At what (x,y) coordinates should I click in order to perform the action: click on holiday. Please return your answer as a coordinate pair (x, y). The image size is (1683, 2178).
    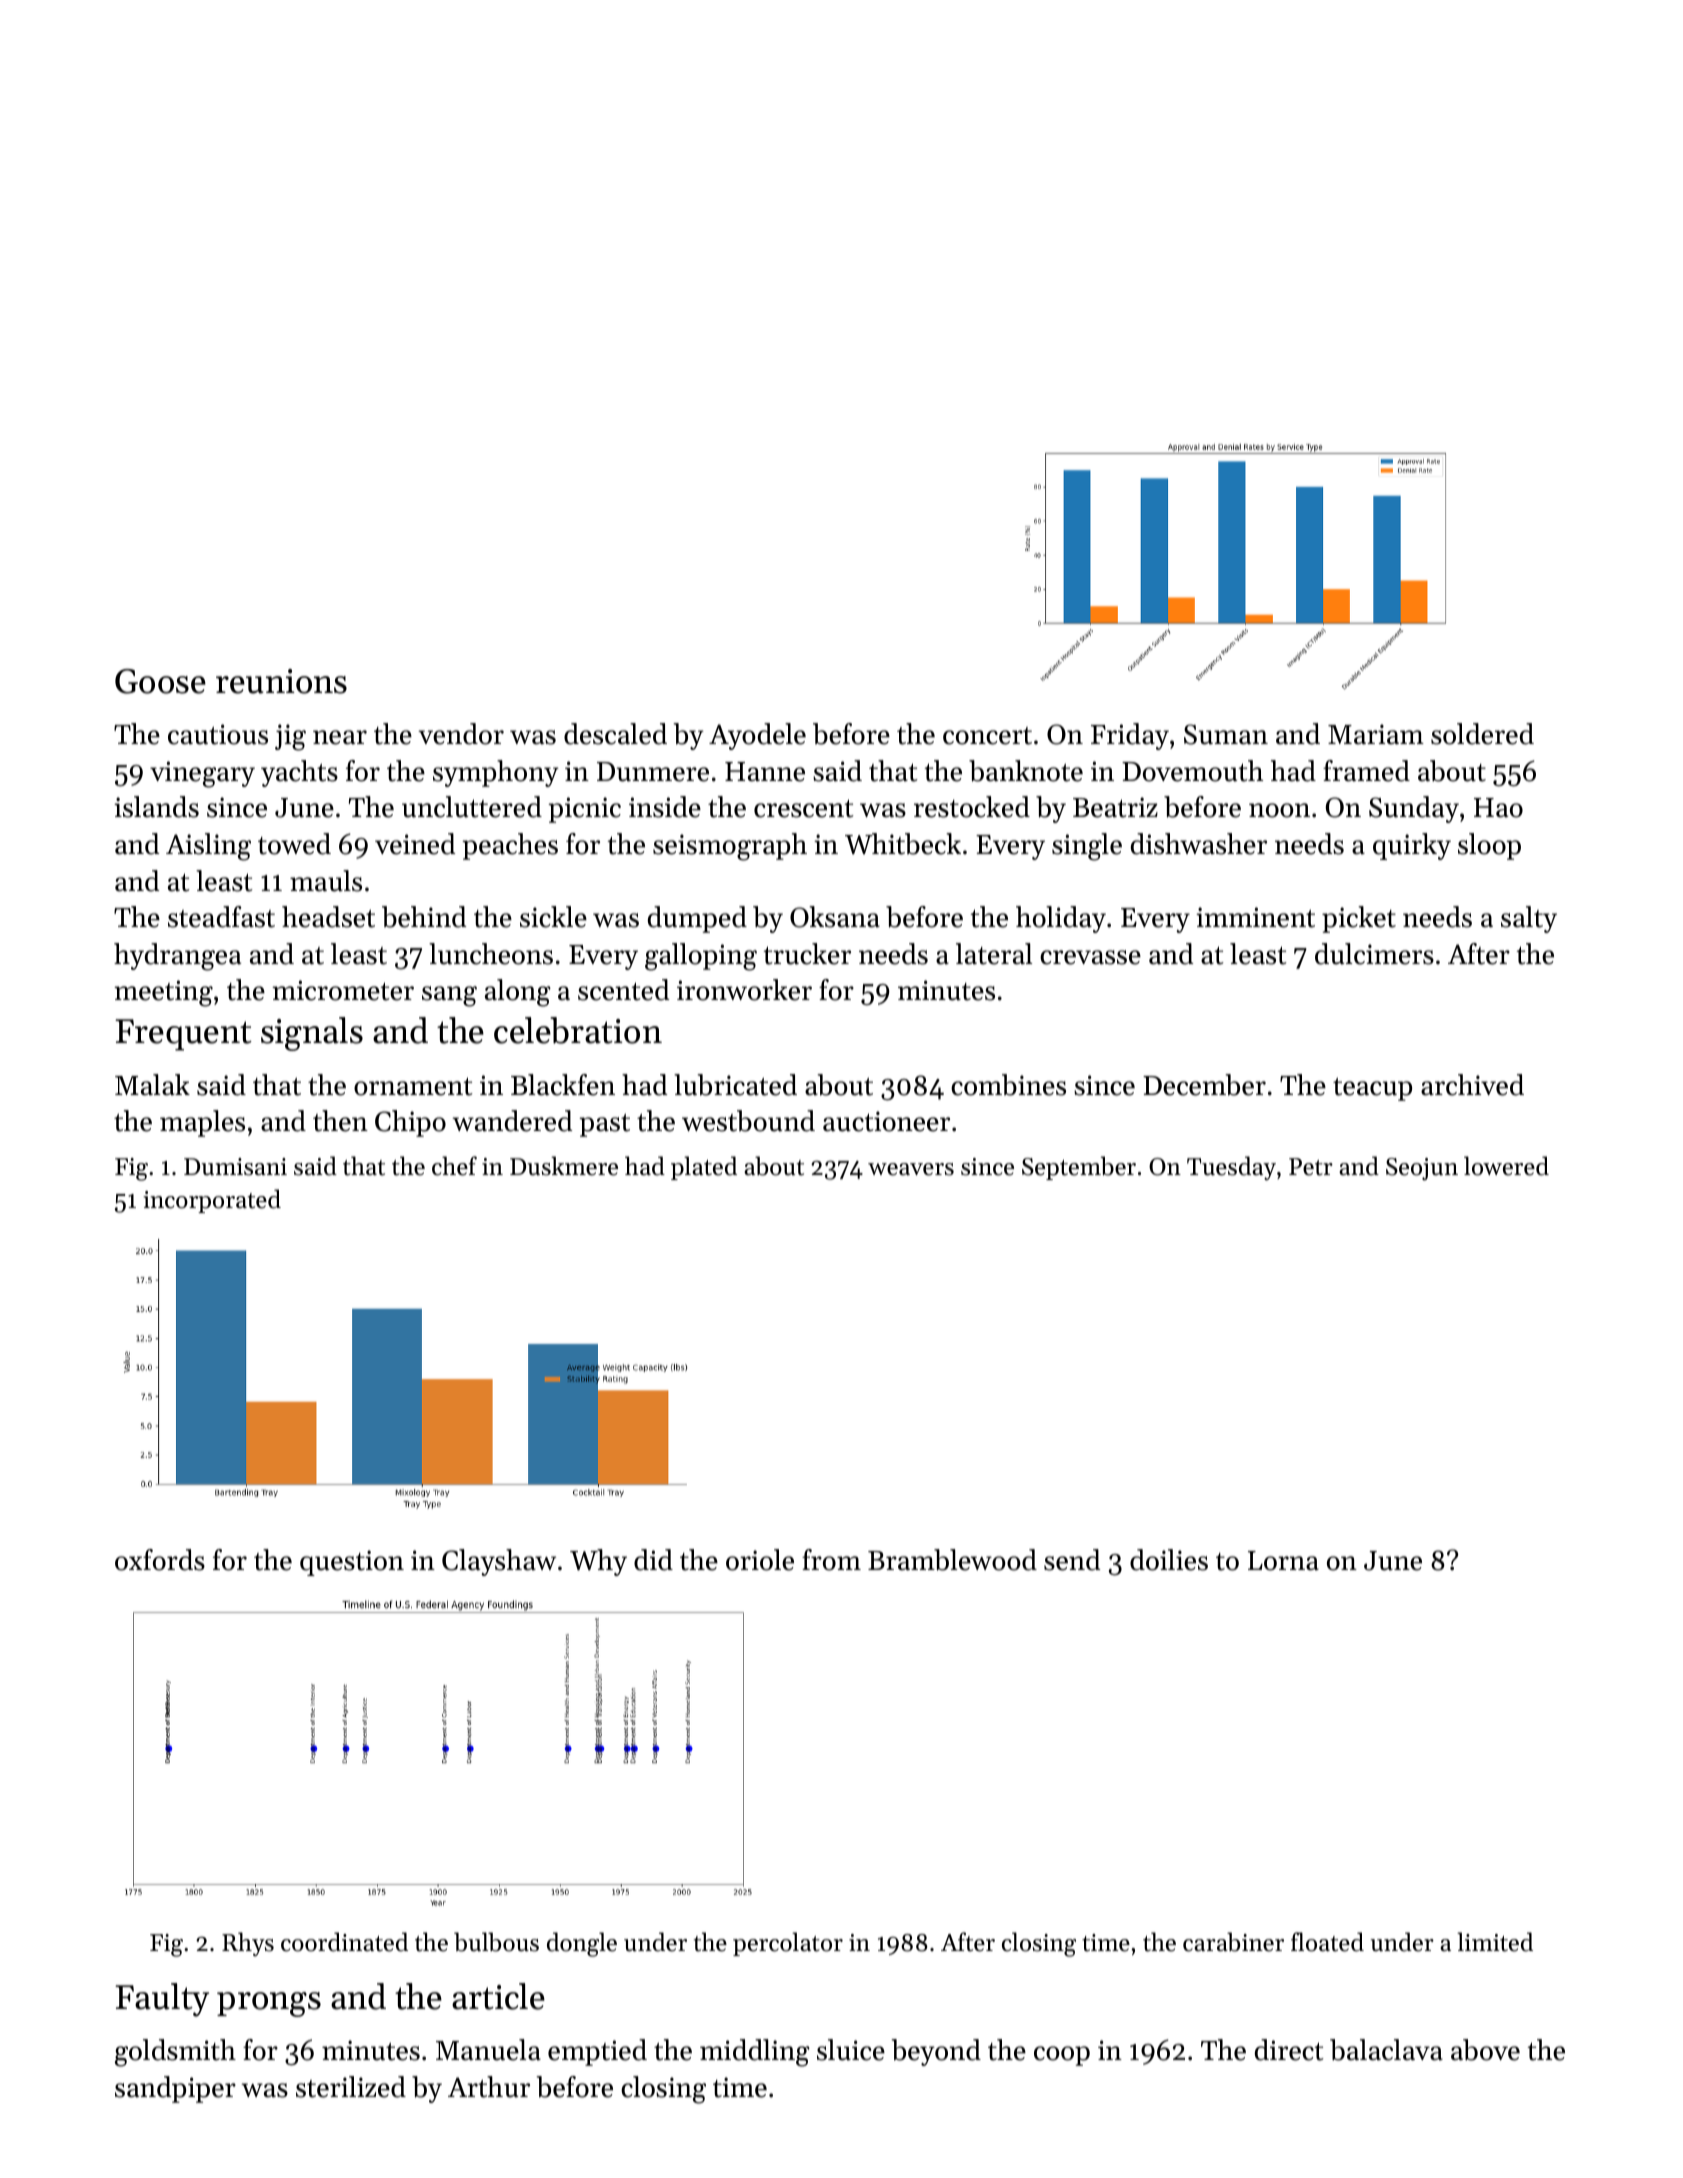
    Looking at the image, I should click on (1061, 919).
